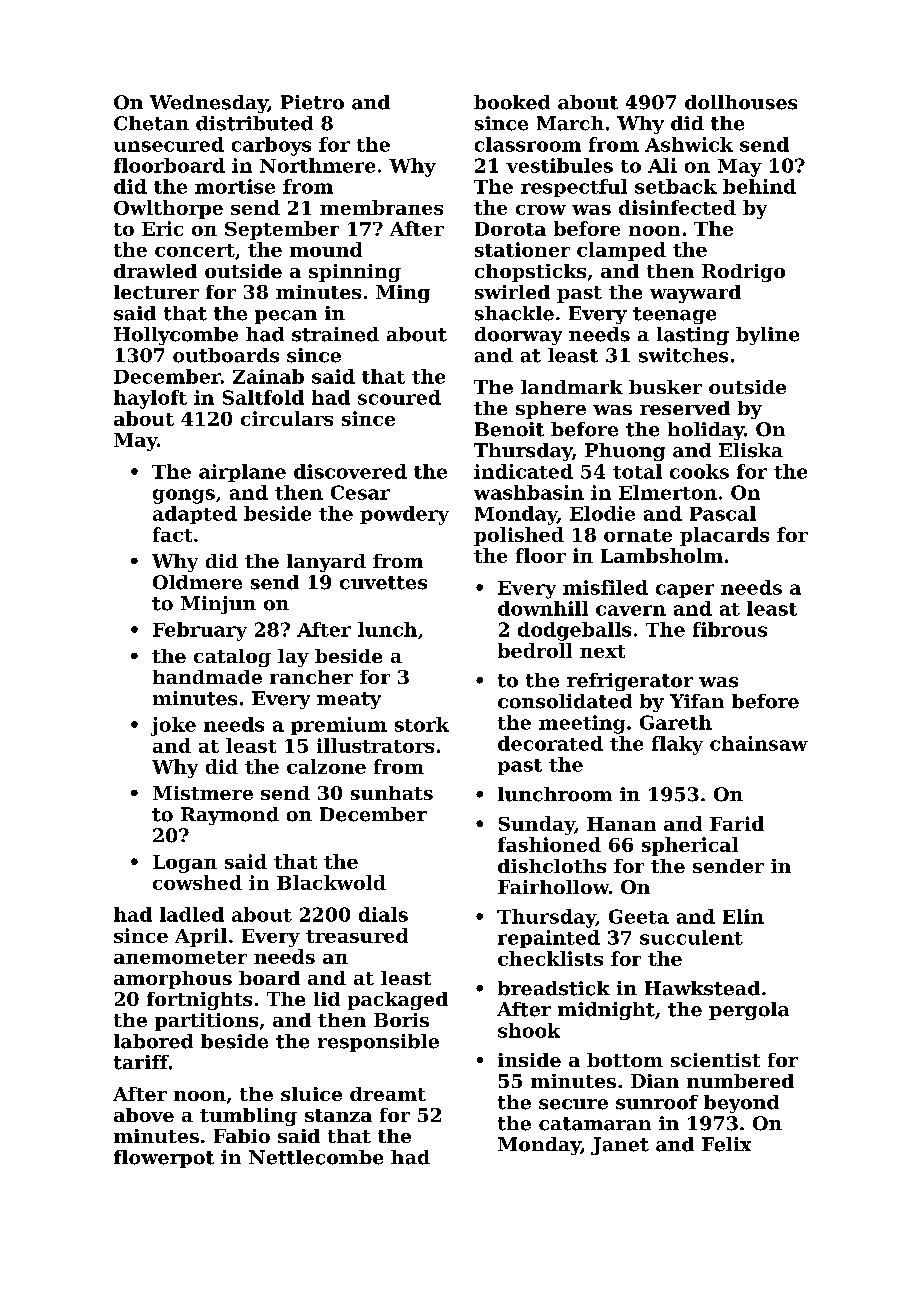  What do you see at coordinates (741, 102) in the screenshot?
I see `dollhouses` at bounding box center [741, 102].
